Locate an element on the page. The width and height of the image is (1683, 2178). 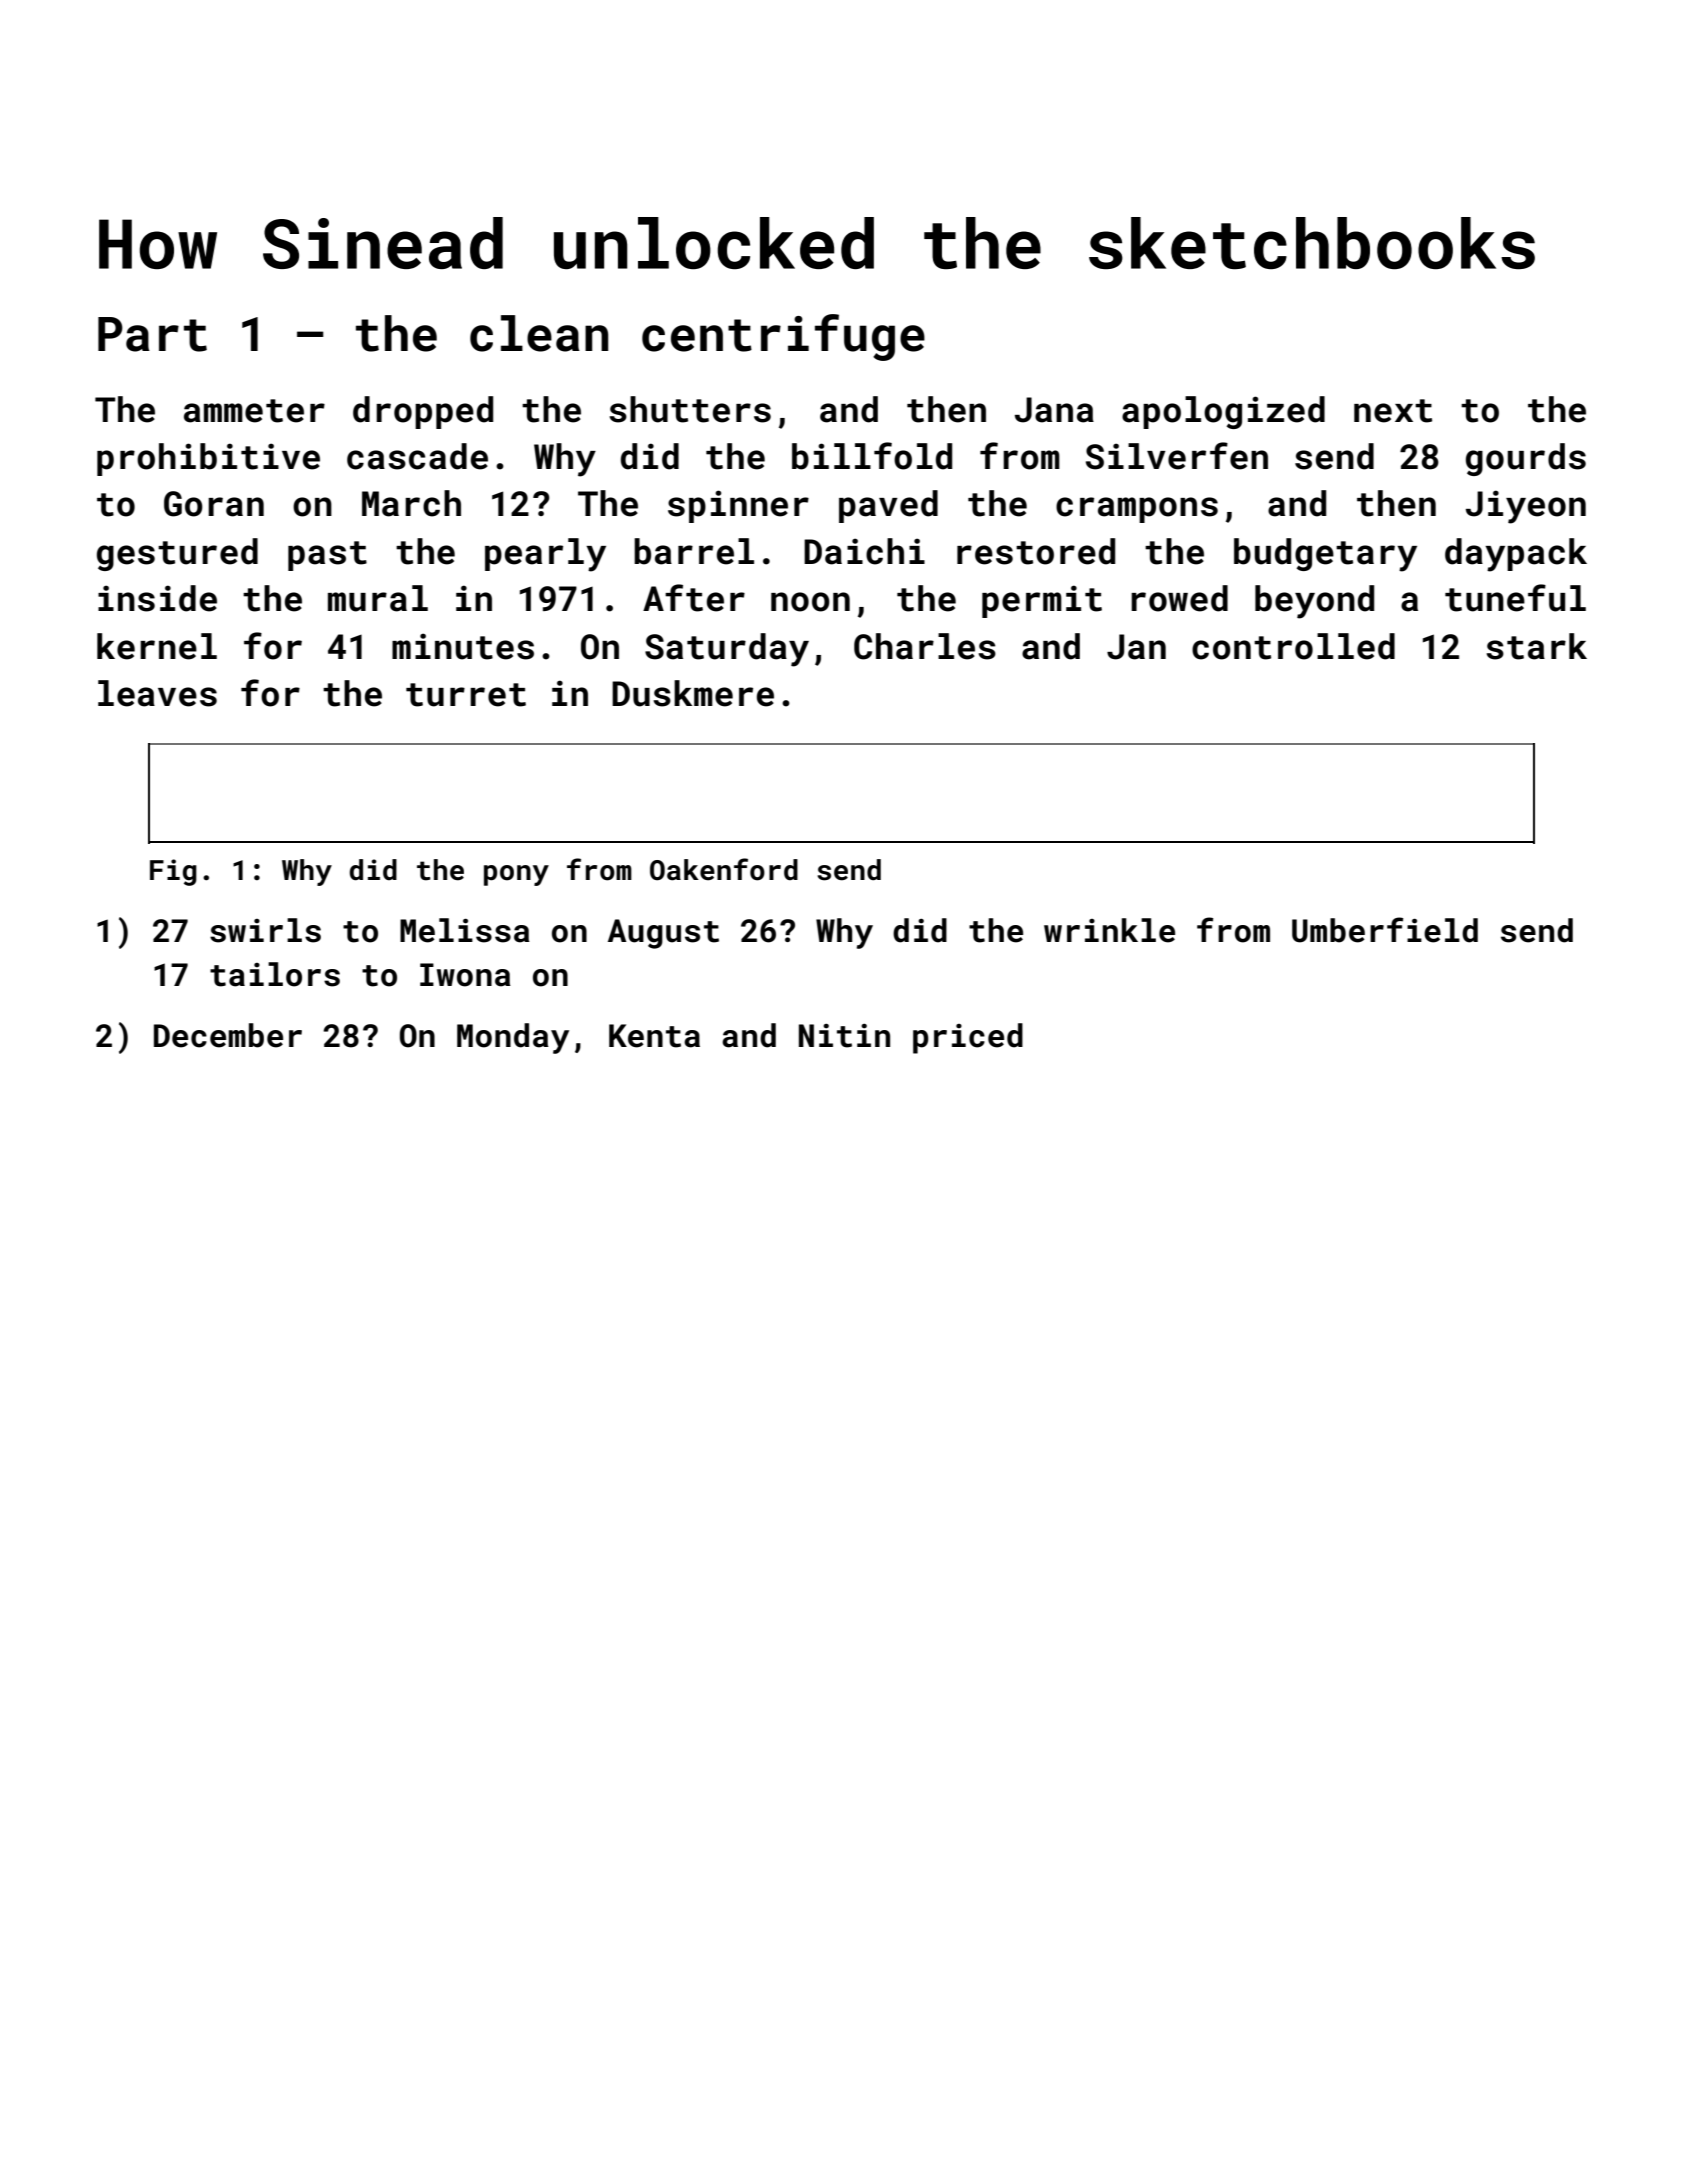
controlled is located at coordinates (1293, 646).
